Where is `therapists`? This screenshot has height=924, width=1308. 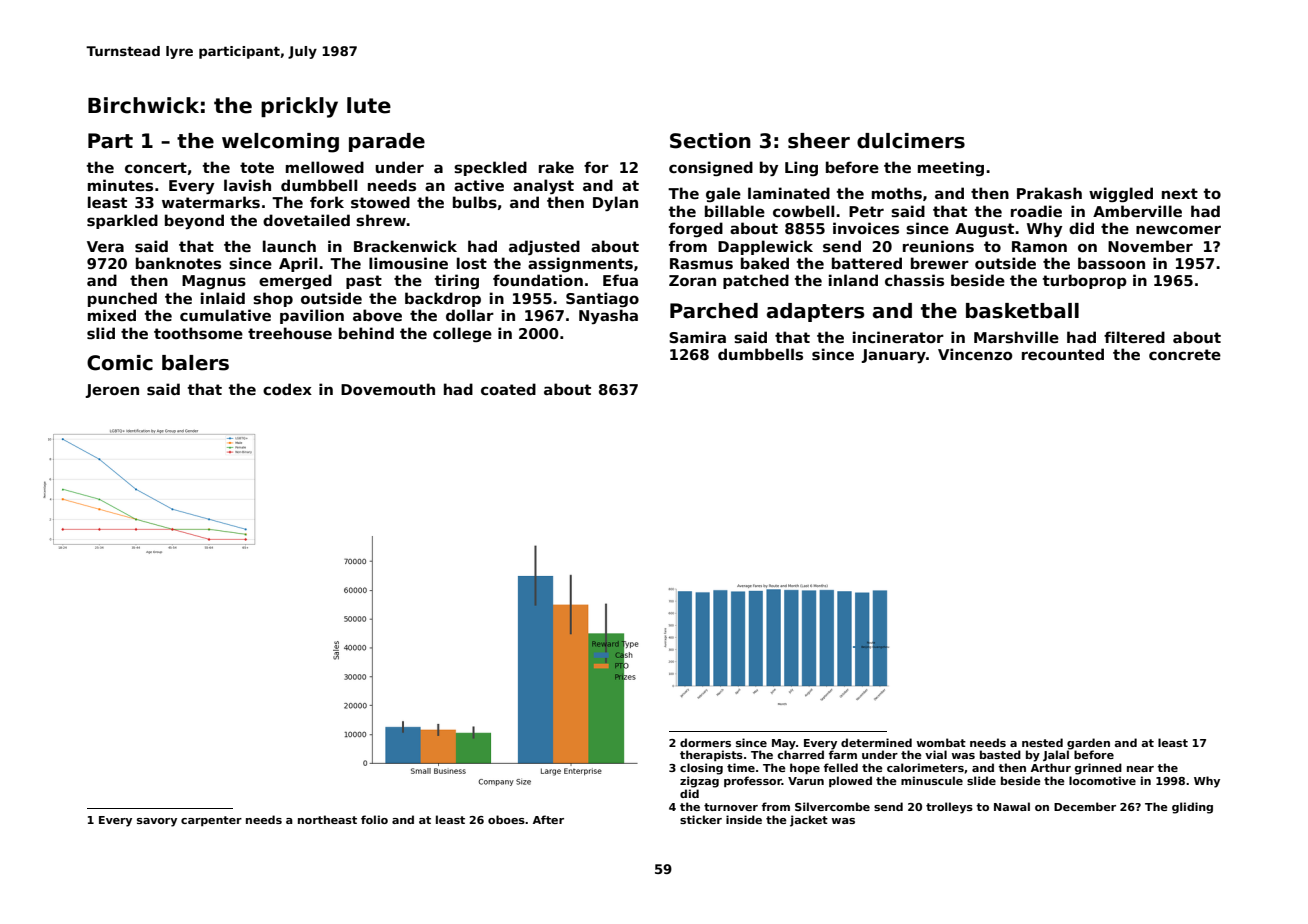 therapists is located at coordinates (711, 755).
